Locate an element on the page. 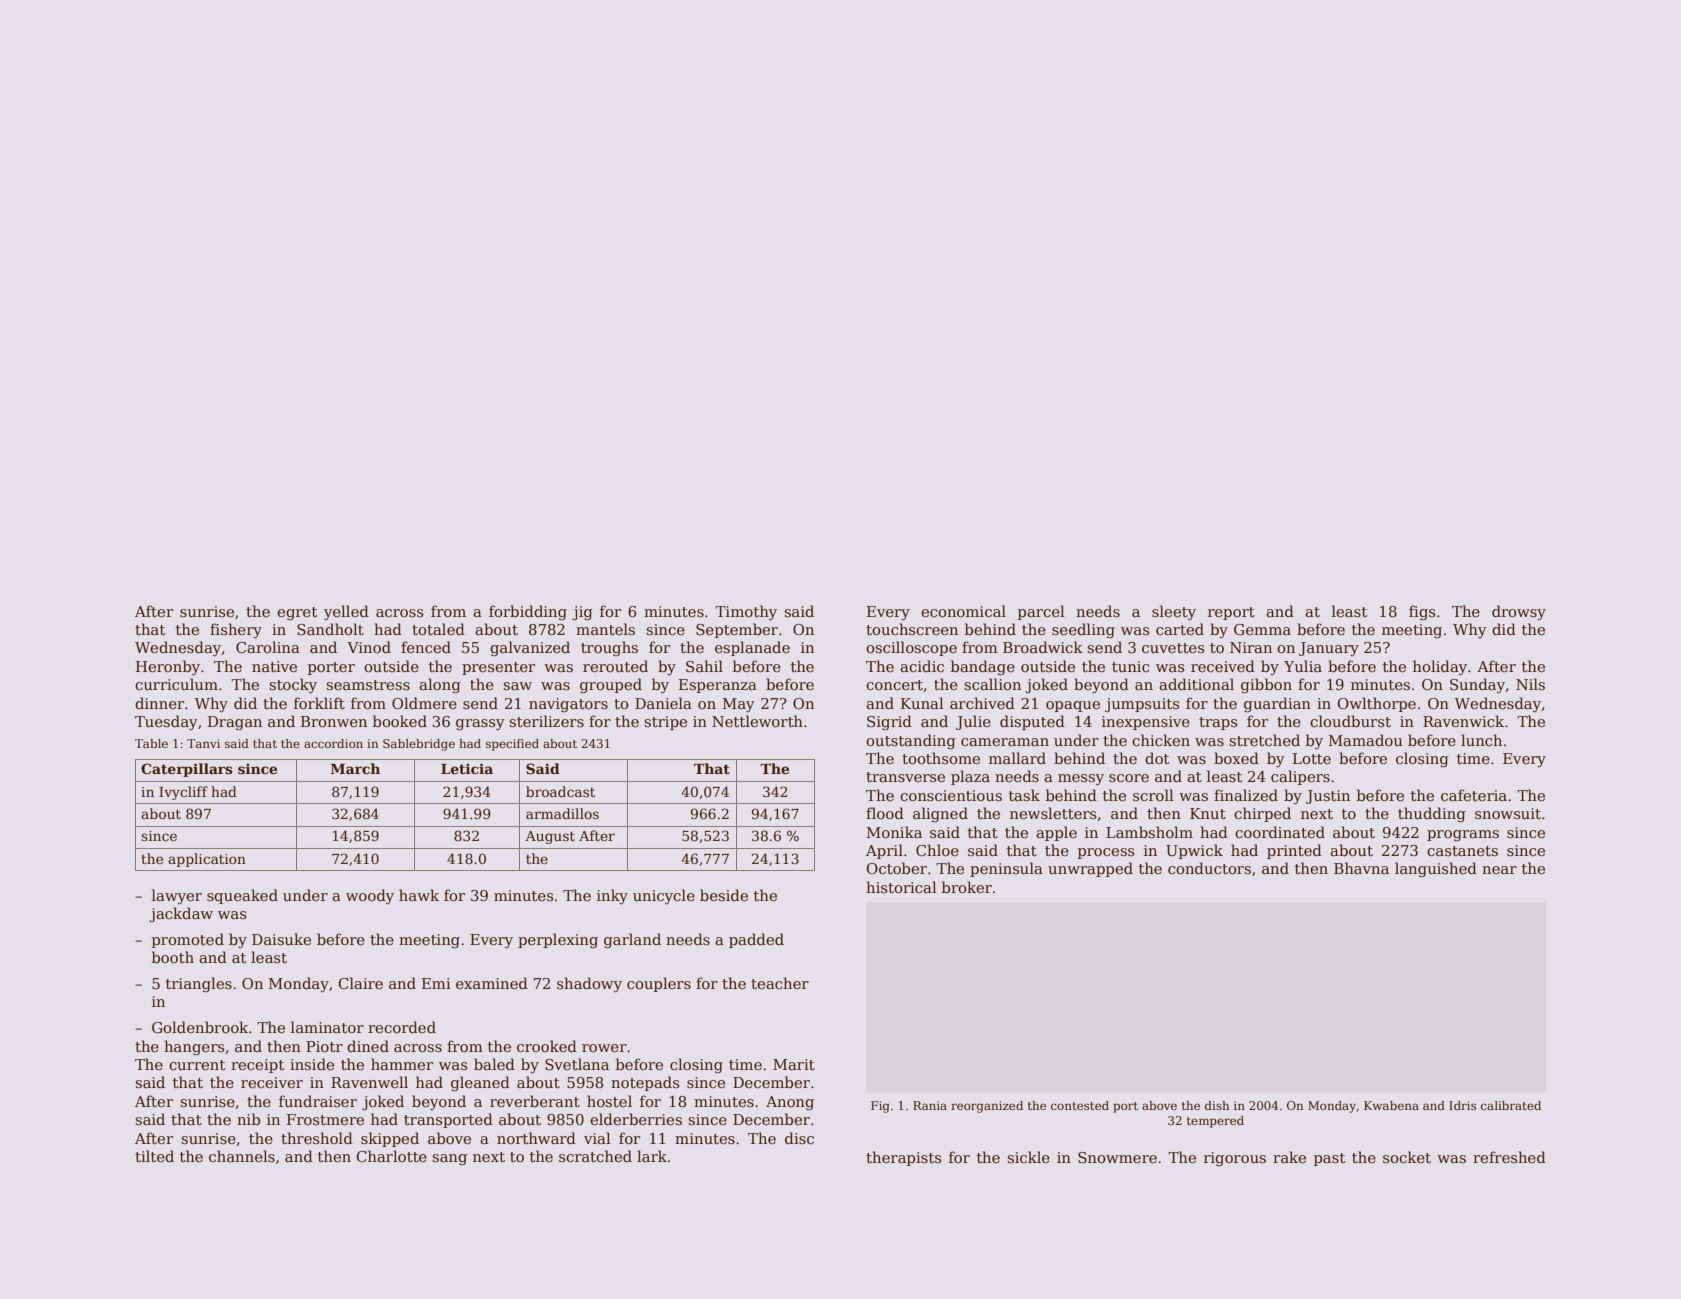 The image size is (1681, 1299). jackdaw is located at coordinates (181, 914).
